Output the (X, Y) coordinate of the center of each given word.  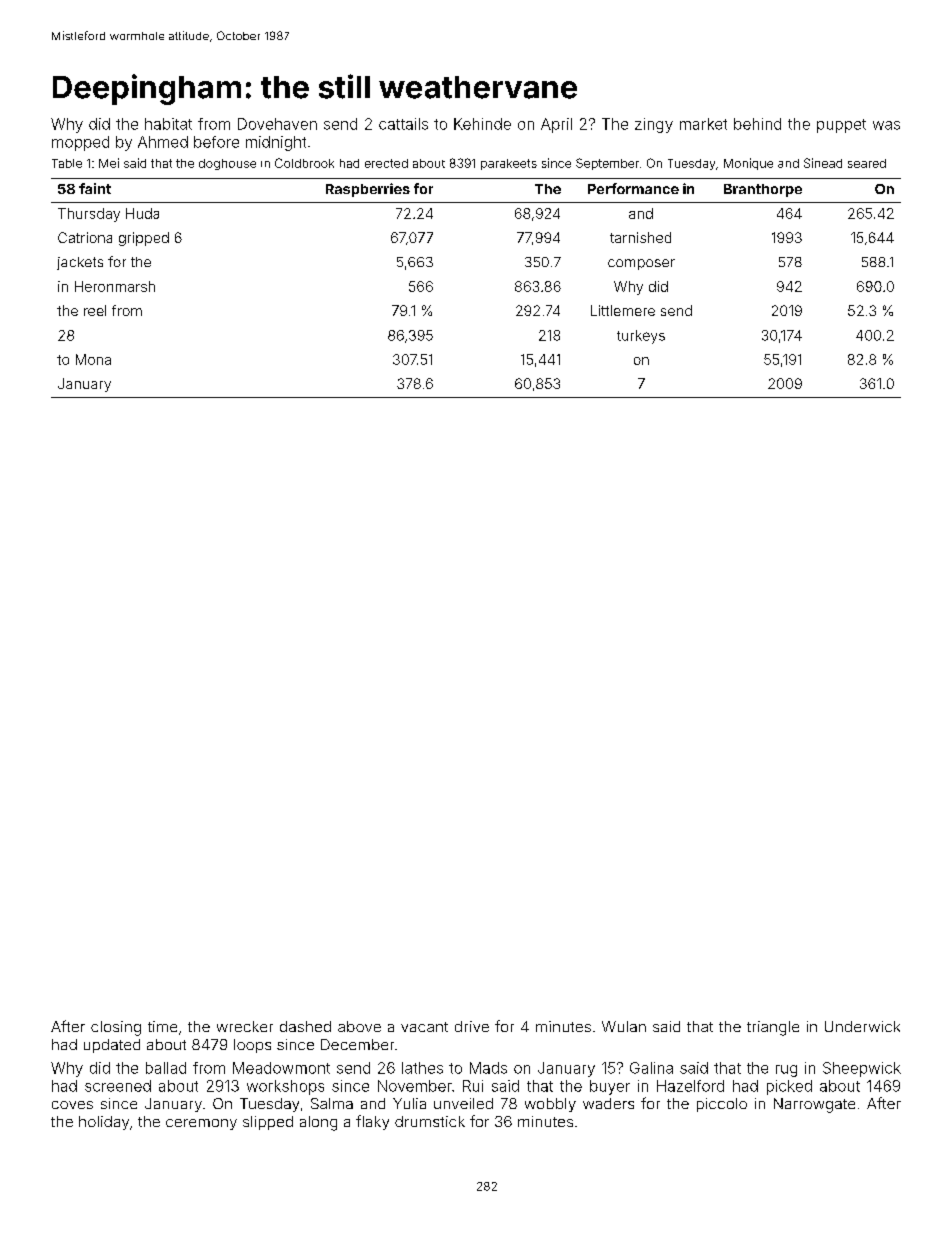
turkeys (641, 337)
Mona (93, 359)
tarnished (640, 237)
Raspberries (368, 190)
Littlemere (623, 310)
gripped (144, 239)
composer (641, 264)
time (162, 1026)
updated (112, 1046)
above (359, 1026)
